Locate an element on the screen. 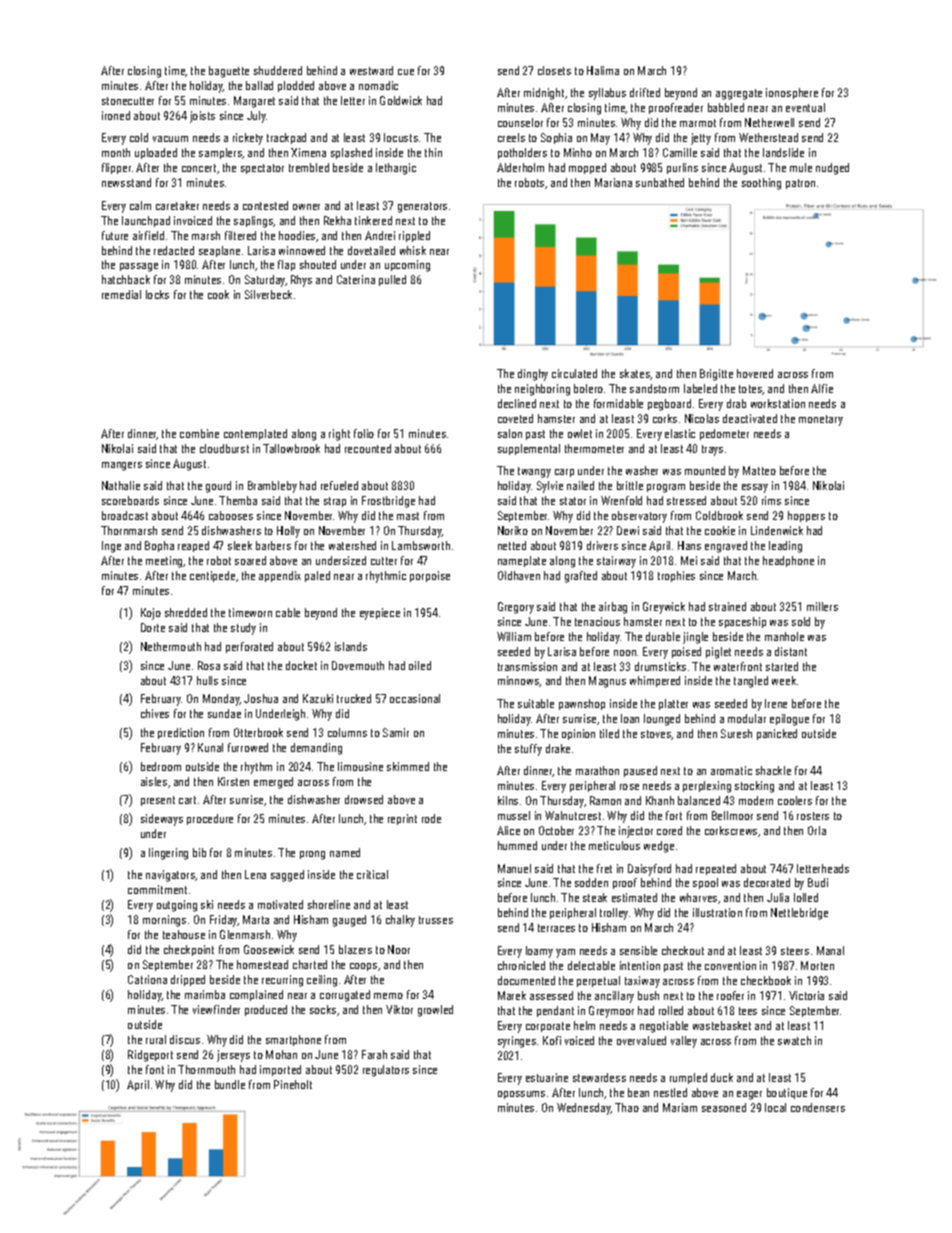 This screenshot has height=1233, width=952. patron is located at coordinates (800, 184).
